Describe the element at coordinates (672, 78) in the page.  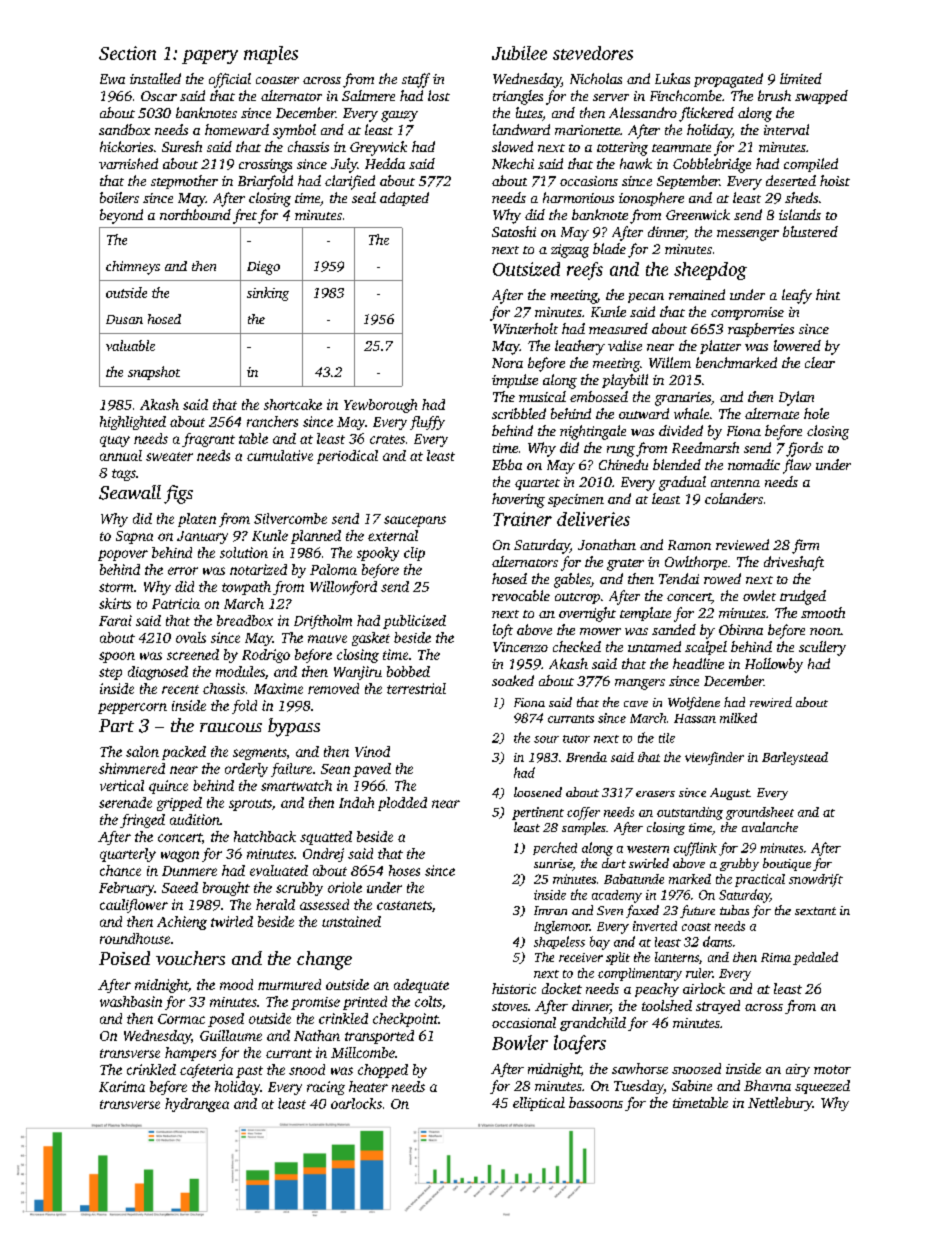
I see `Lukas` at that location.
